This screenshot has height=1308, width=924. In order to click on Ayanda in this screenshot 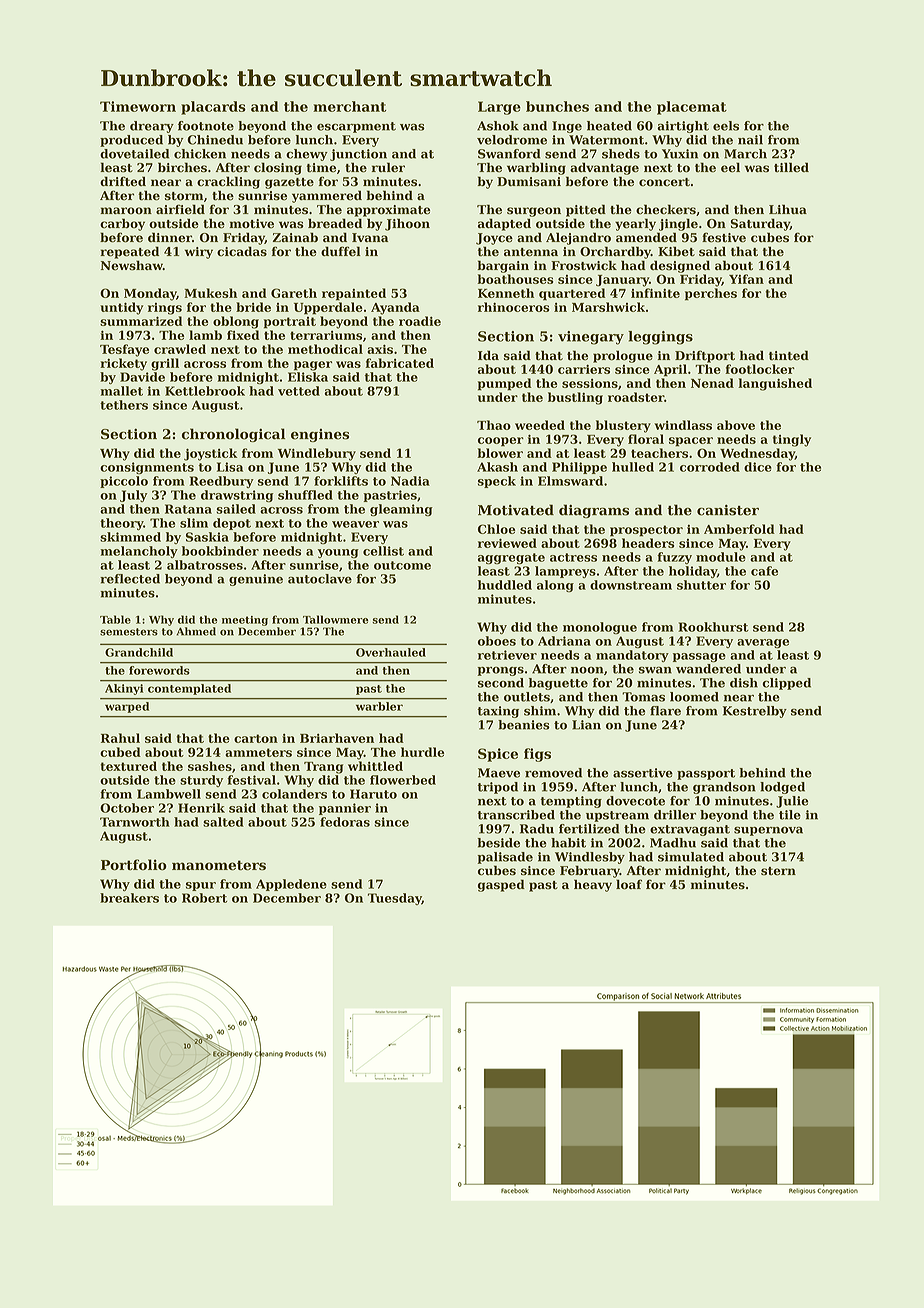, I will do `click(395, 308)`.
